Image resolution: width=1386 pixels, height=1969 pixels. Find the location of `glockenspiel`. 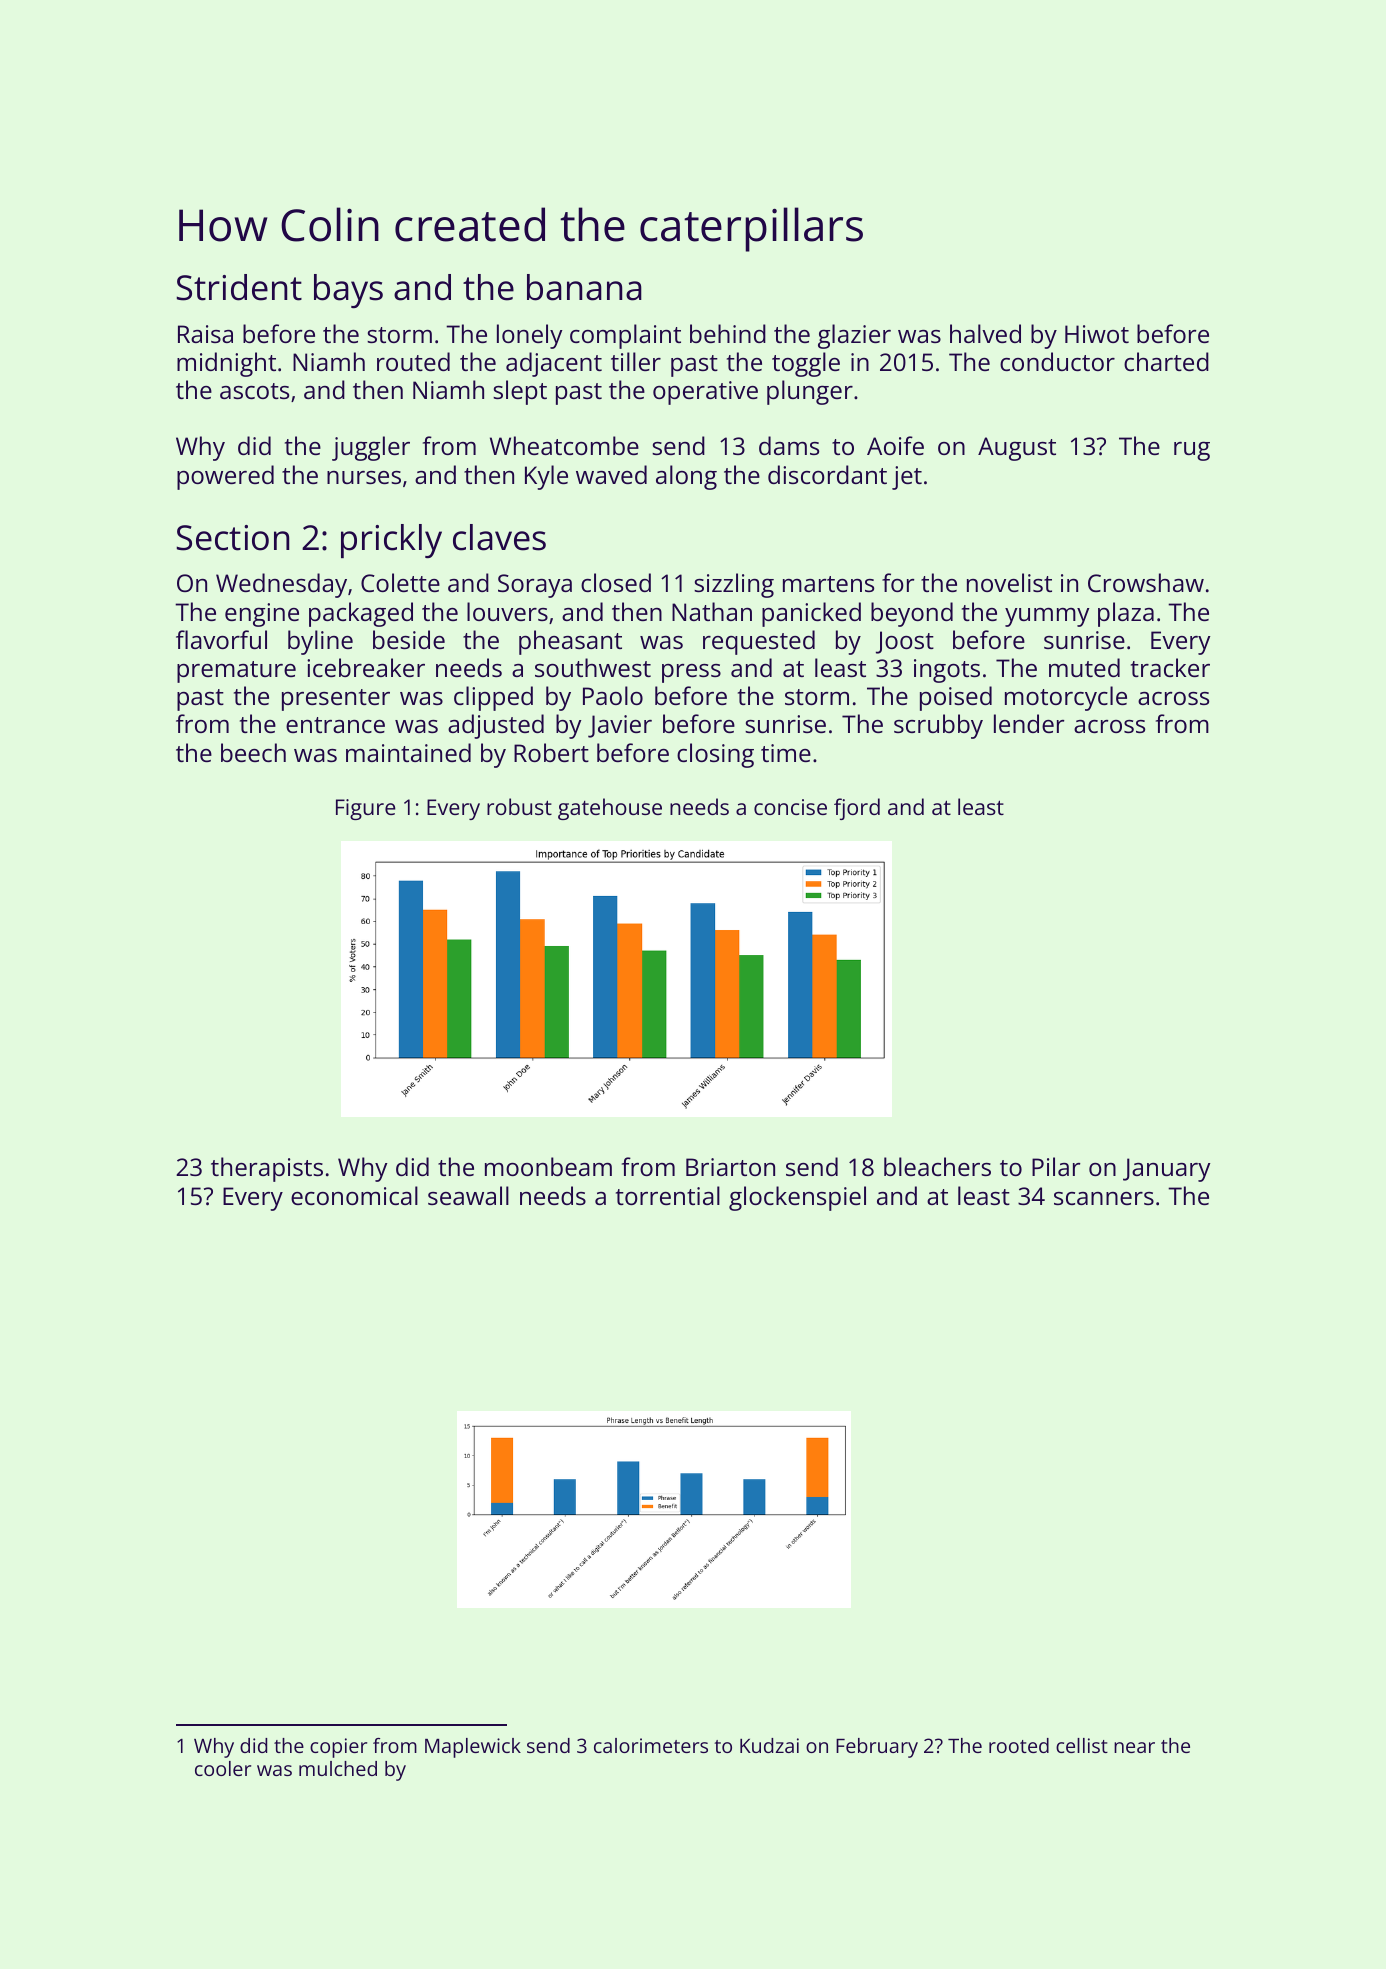

glockenspiel is located at coordinates (797, 1198).
